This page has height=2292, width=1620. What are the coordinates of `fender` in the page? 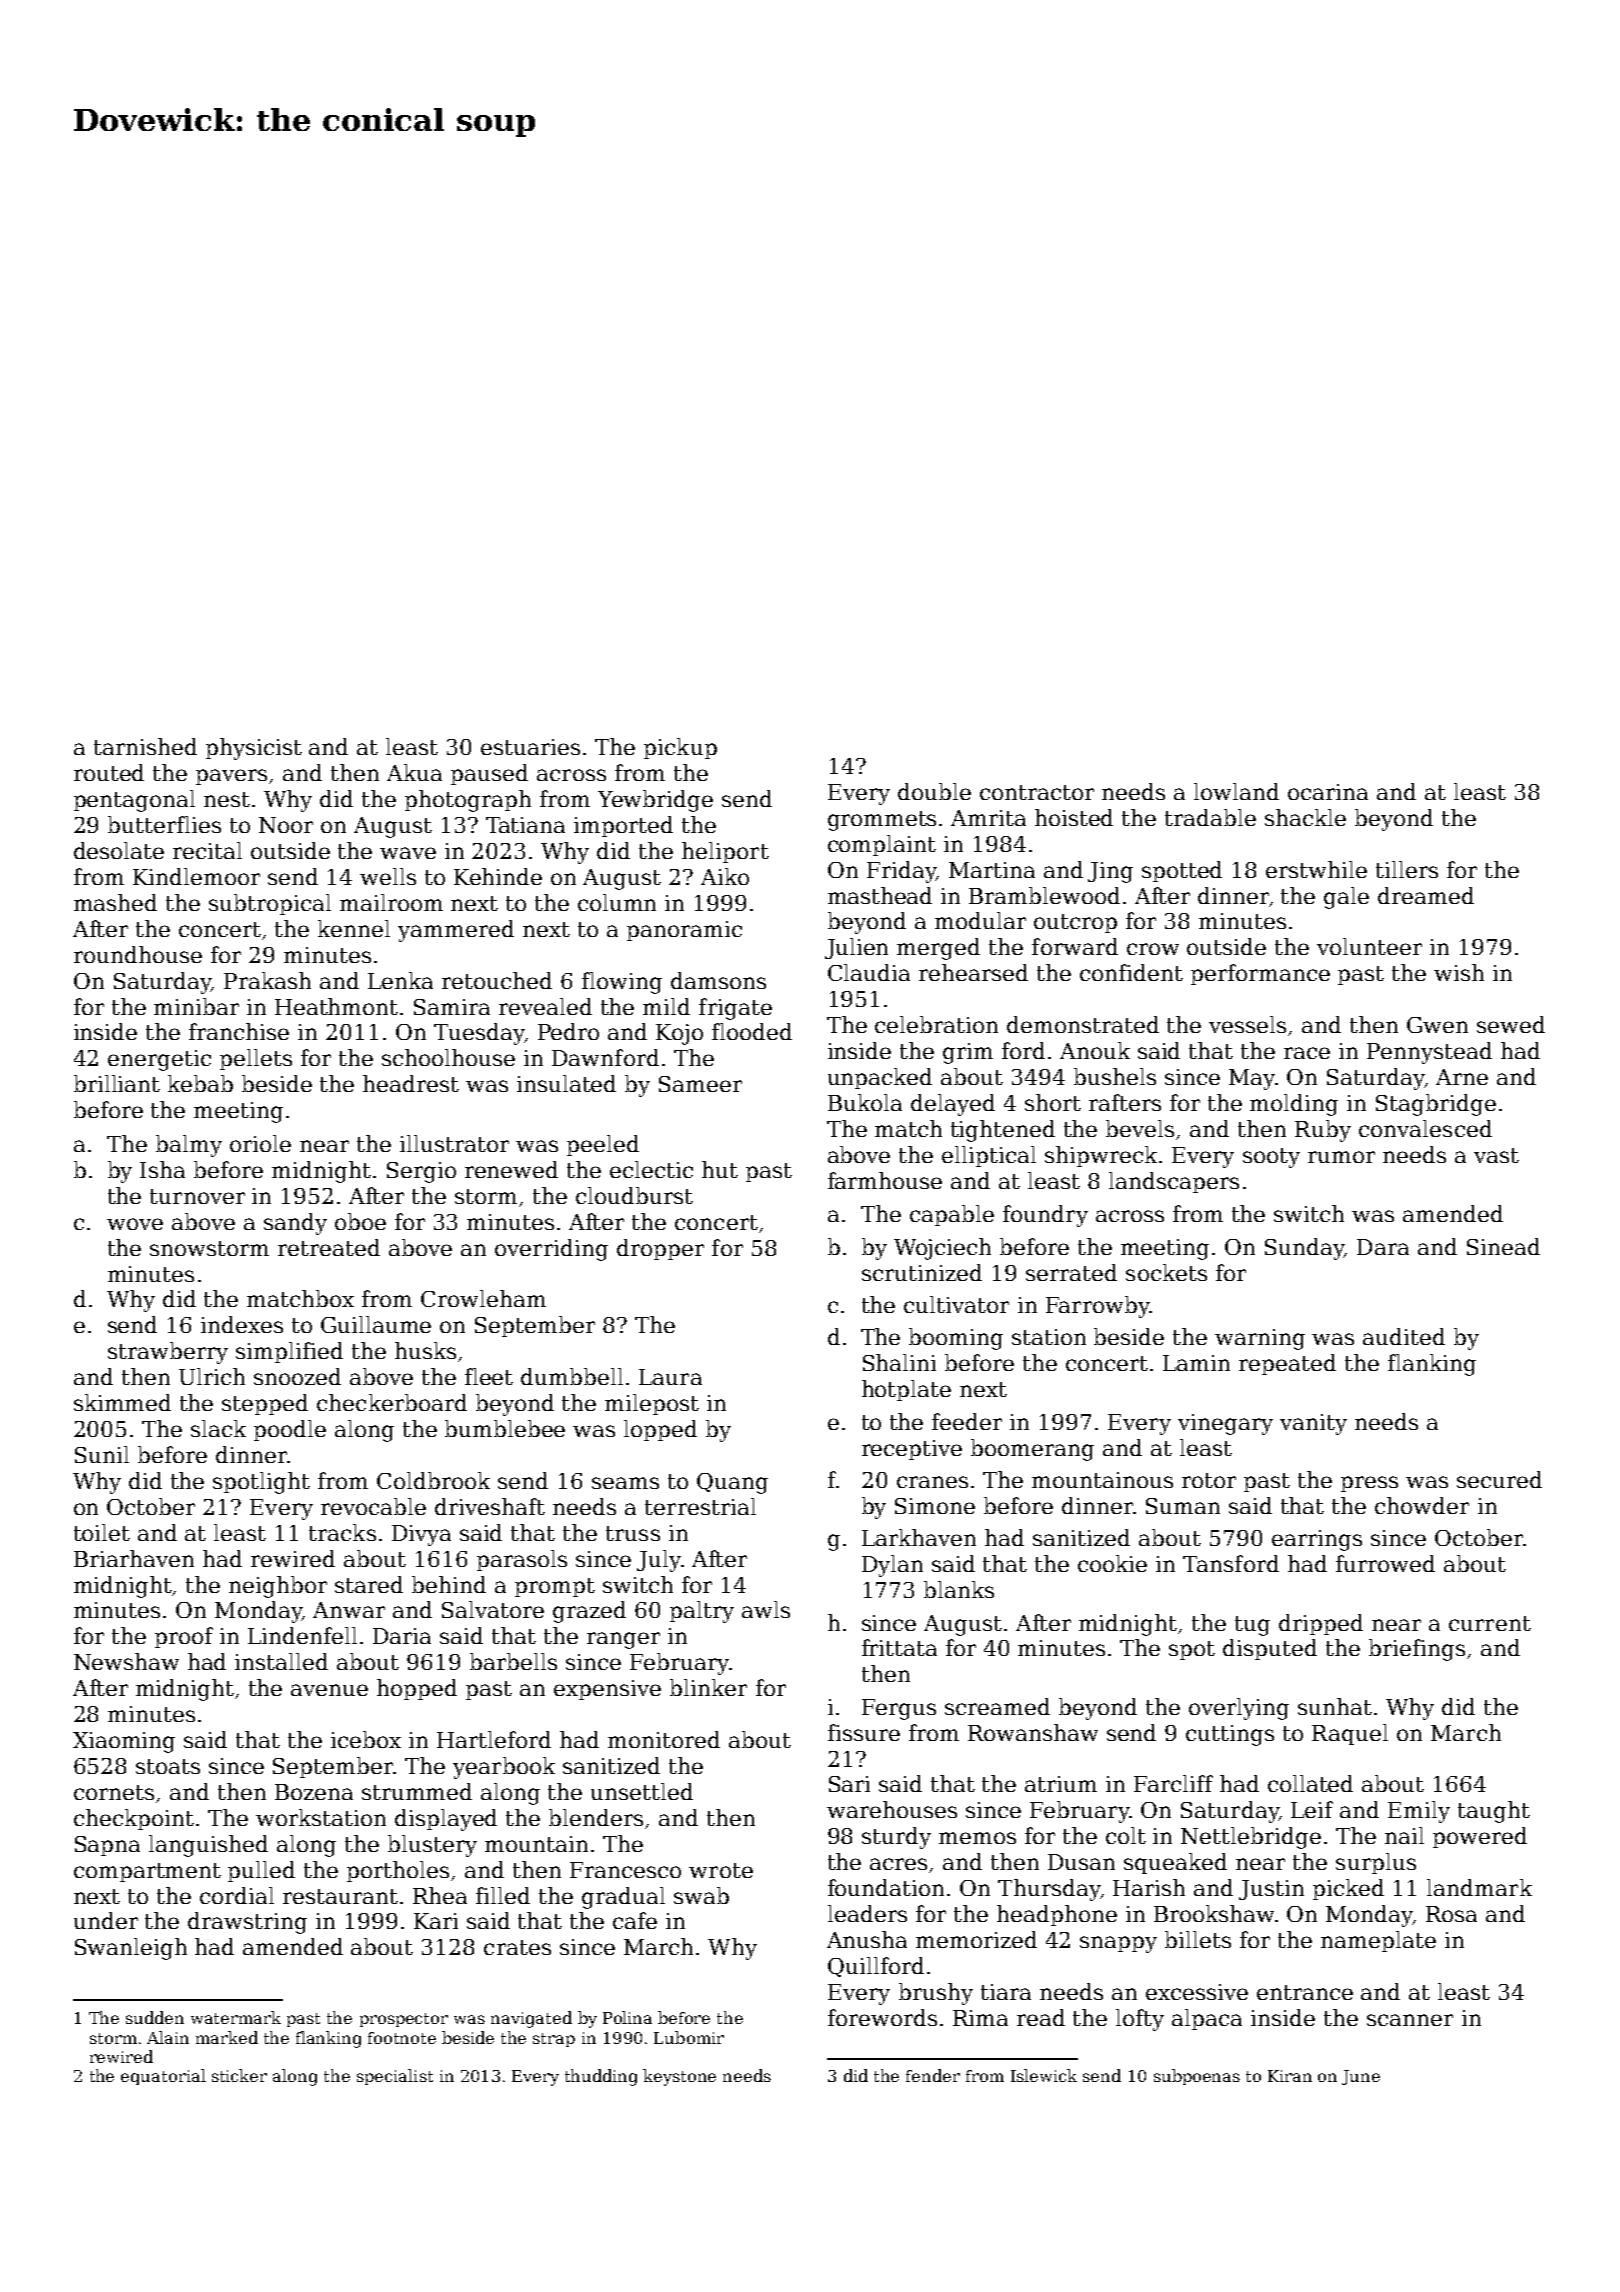 It's located at (933, 2075).
